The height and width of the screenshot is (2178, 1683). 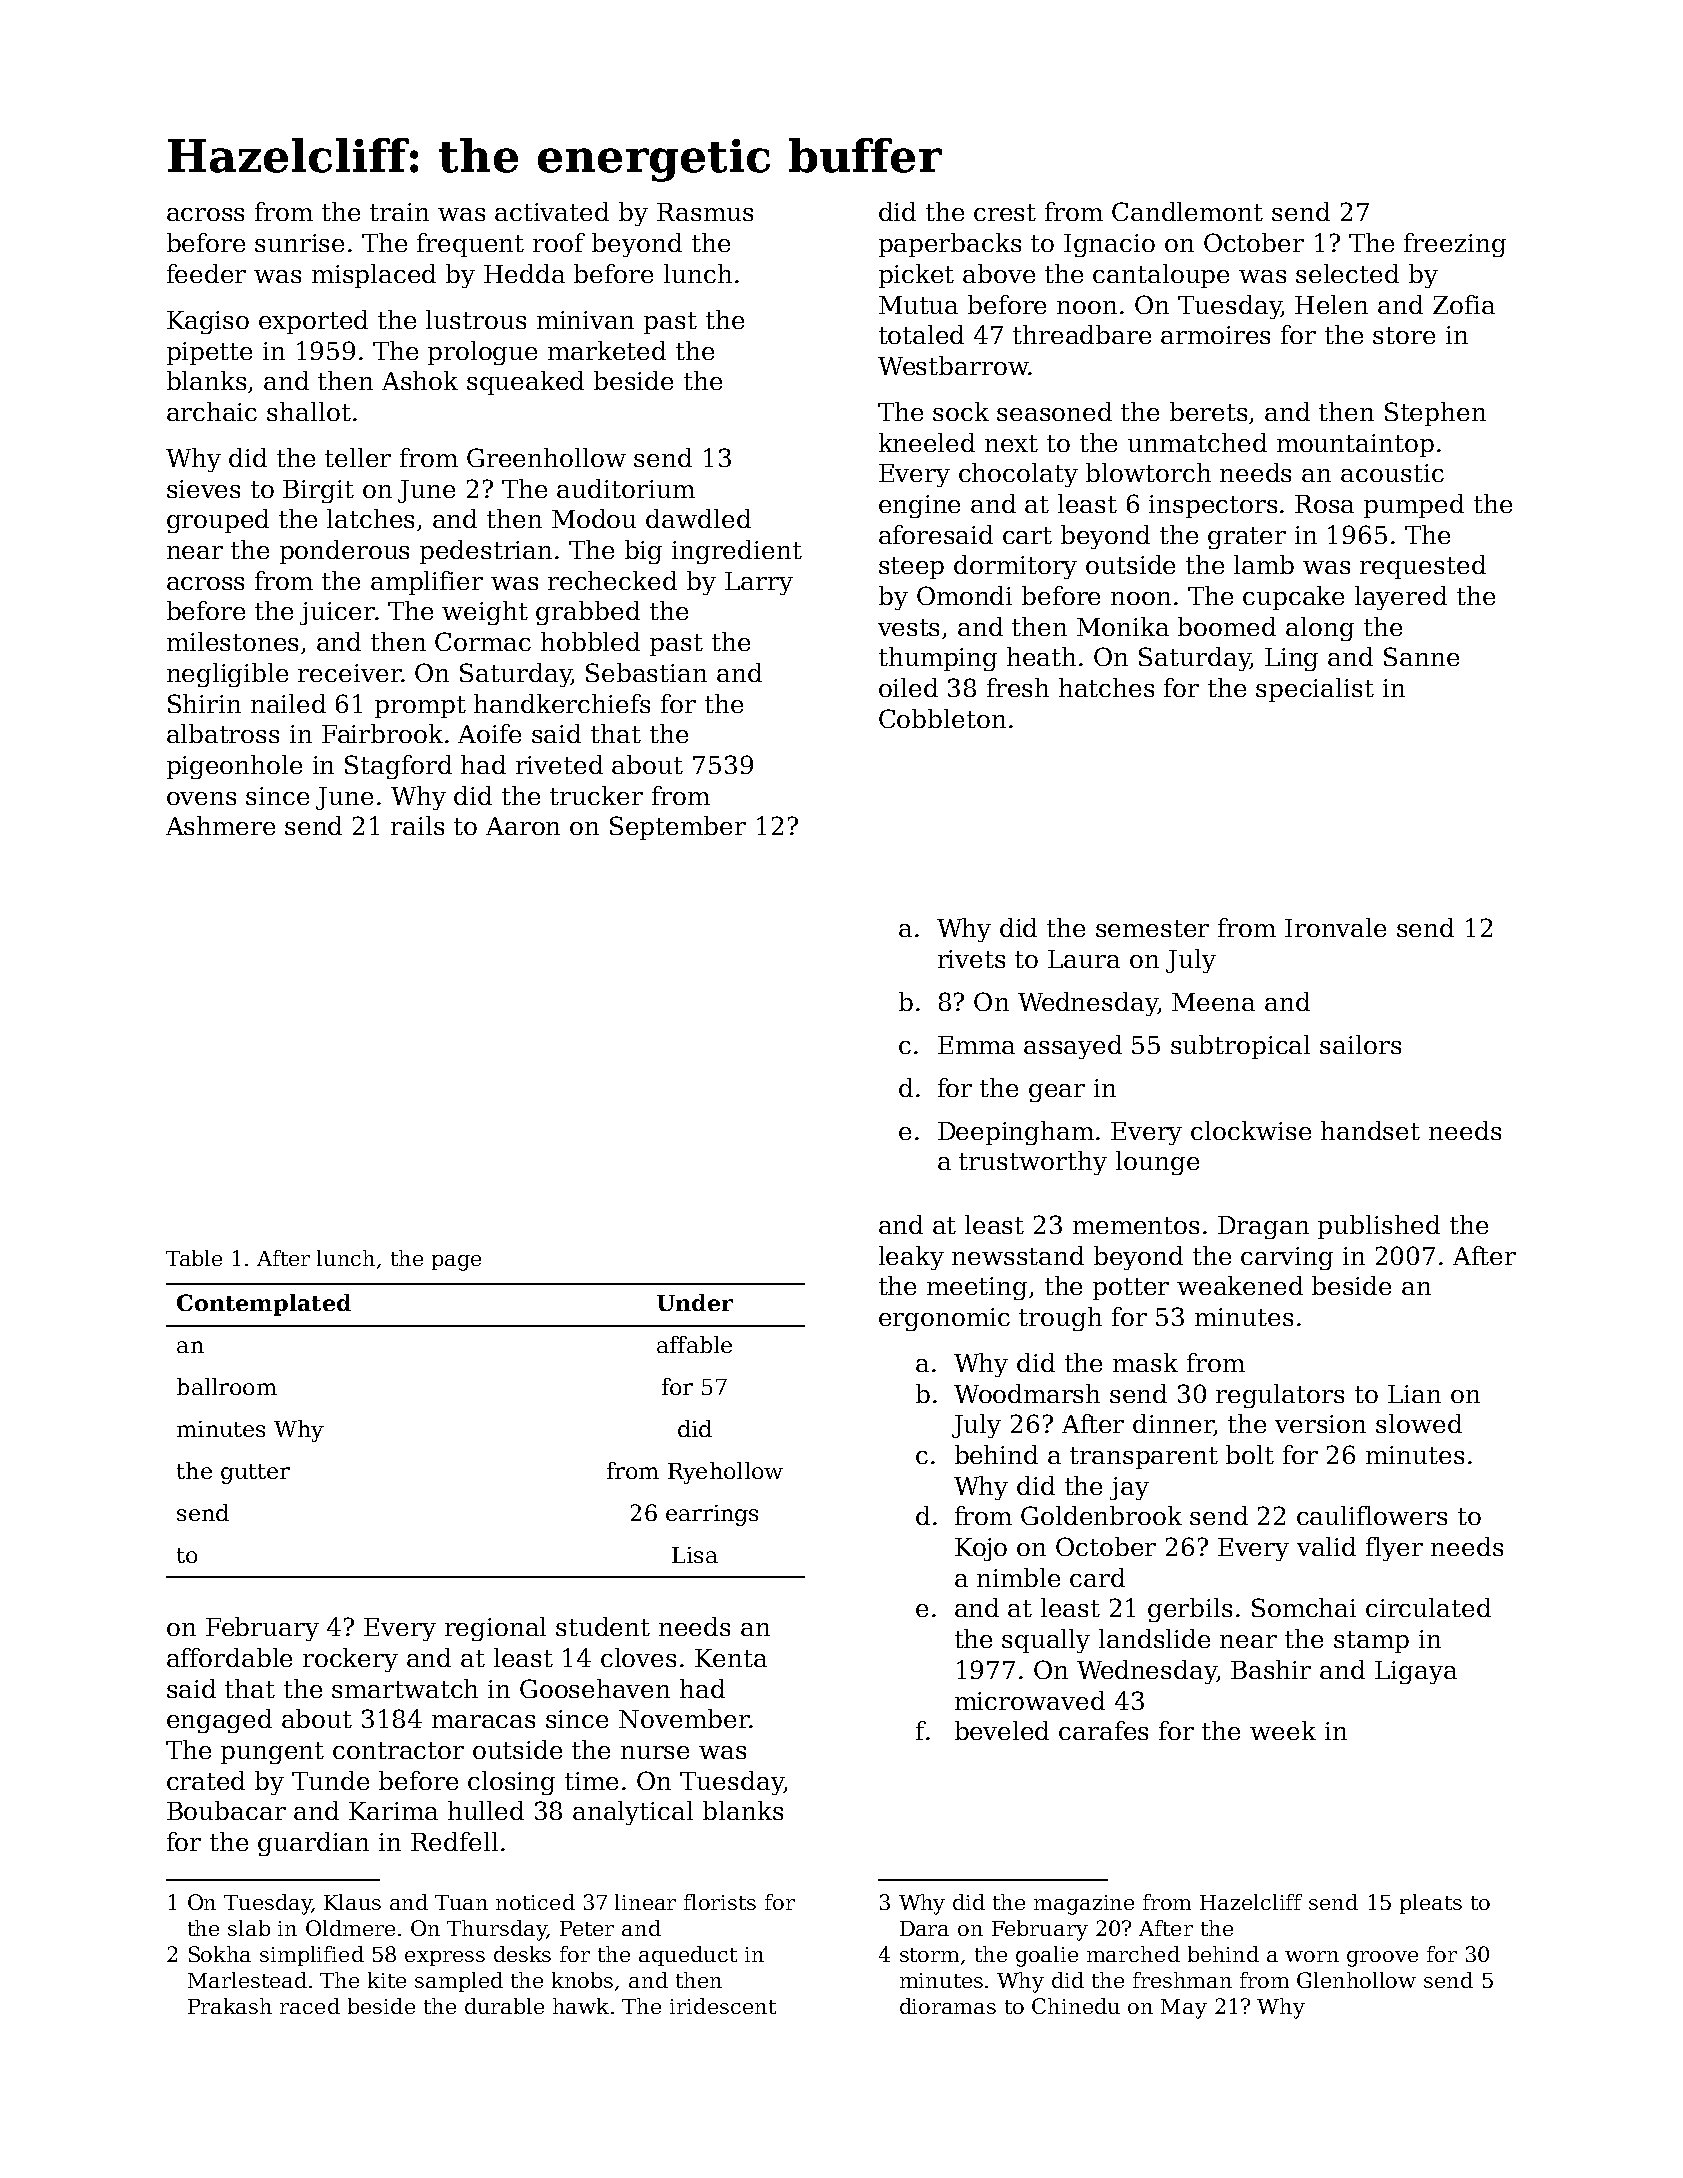 What do you see at coordinates (1187, 211) in the screenshot?
I see `Candlemont` at bounding box center [1187, 211].
